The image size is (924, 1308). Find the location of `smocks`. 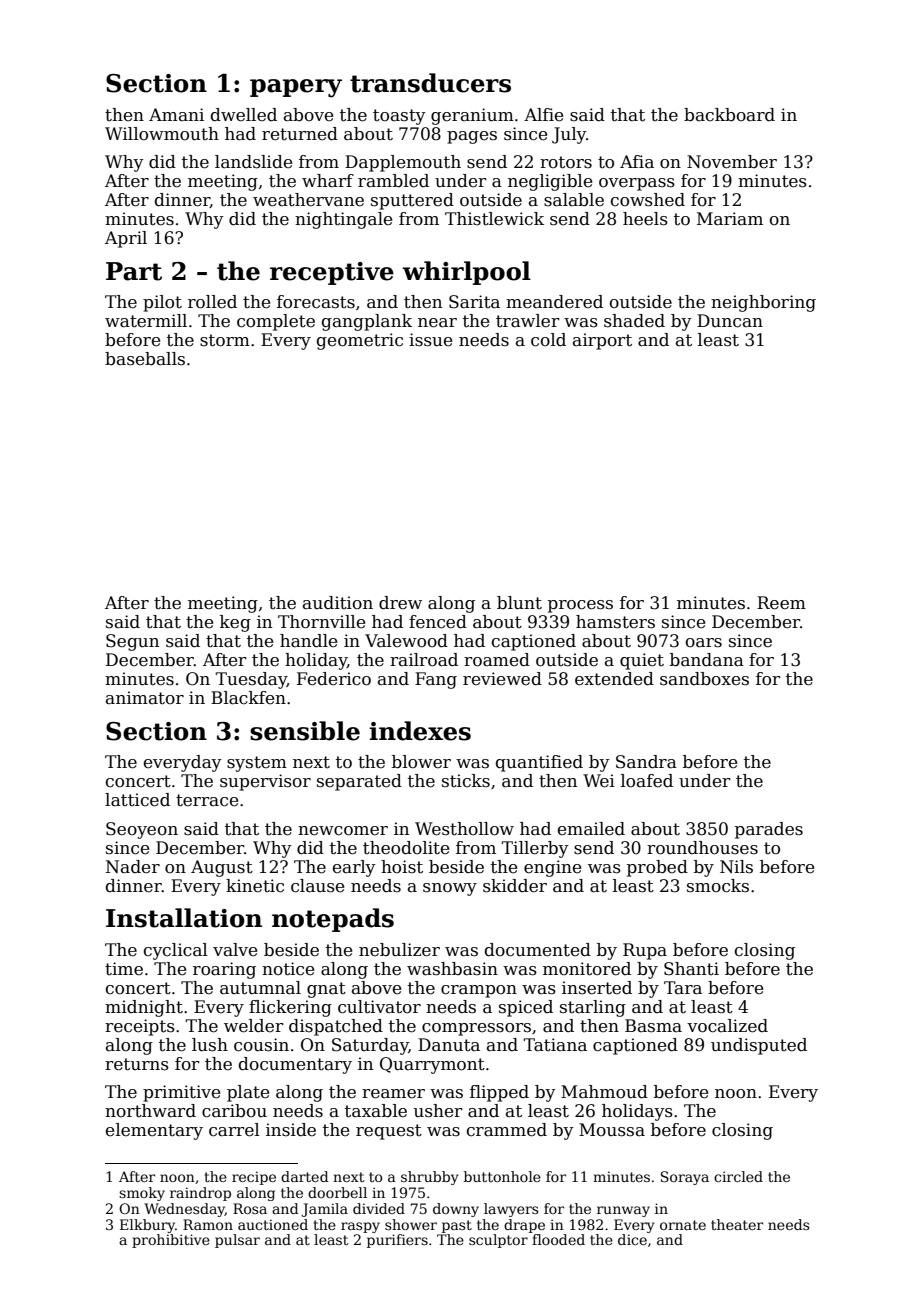

smocks is located at coordinates (718, 886).
